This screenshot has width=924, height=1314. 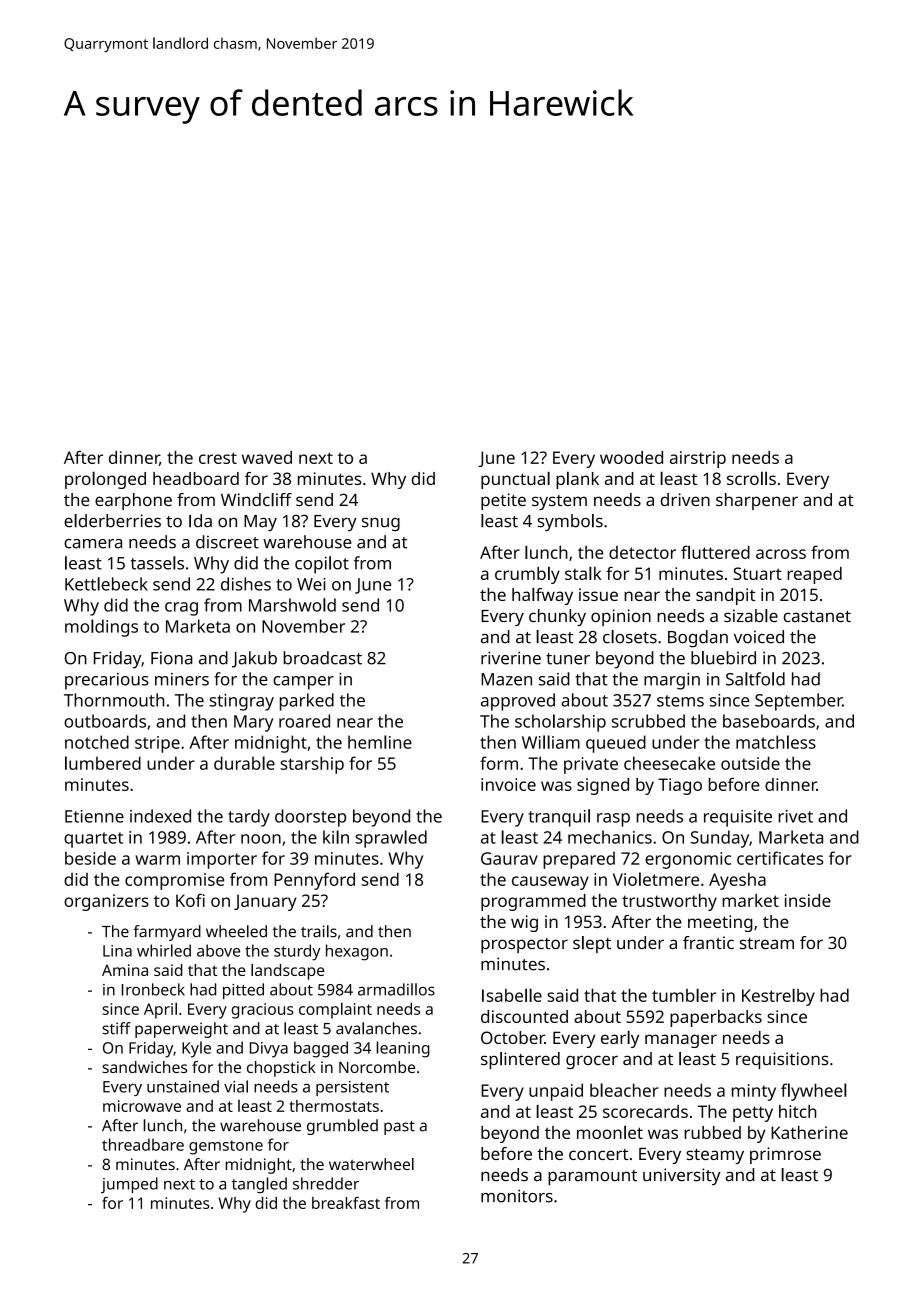 What do you see at coordinates (757, 501) in the screenshot?
I see `sharpener` at bounding box center [757, 501].
